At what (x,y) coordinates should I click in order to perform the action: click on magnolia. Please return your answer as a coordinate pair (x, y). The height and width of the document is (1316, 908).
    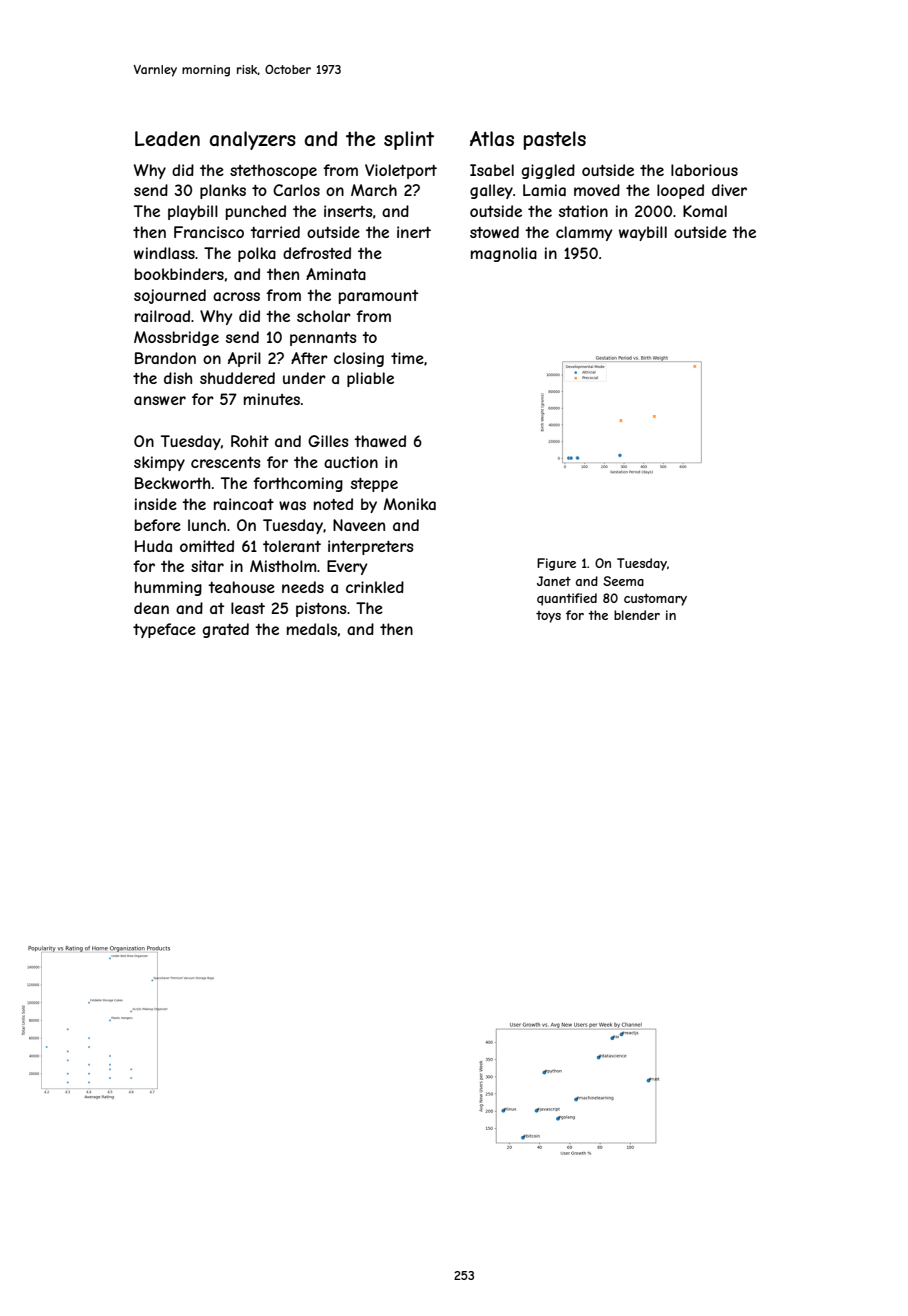
    Looking at the image, I should click on (504, 254).
